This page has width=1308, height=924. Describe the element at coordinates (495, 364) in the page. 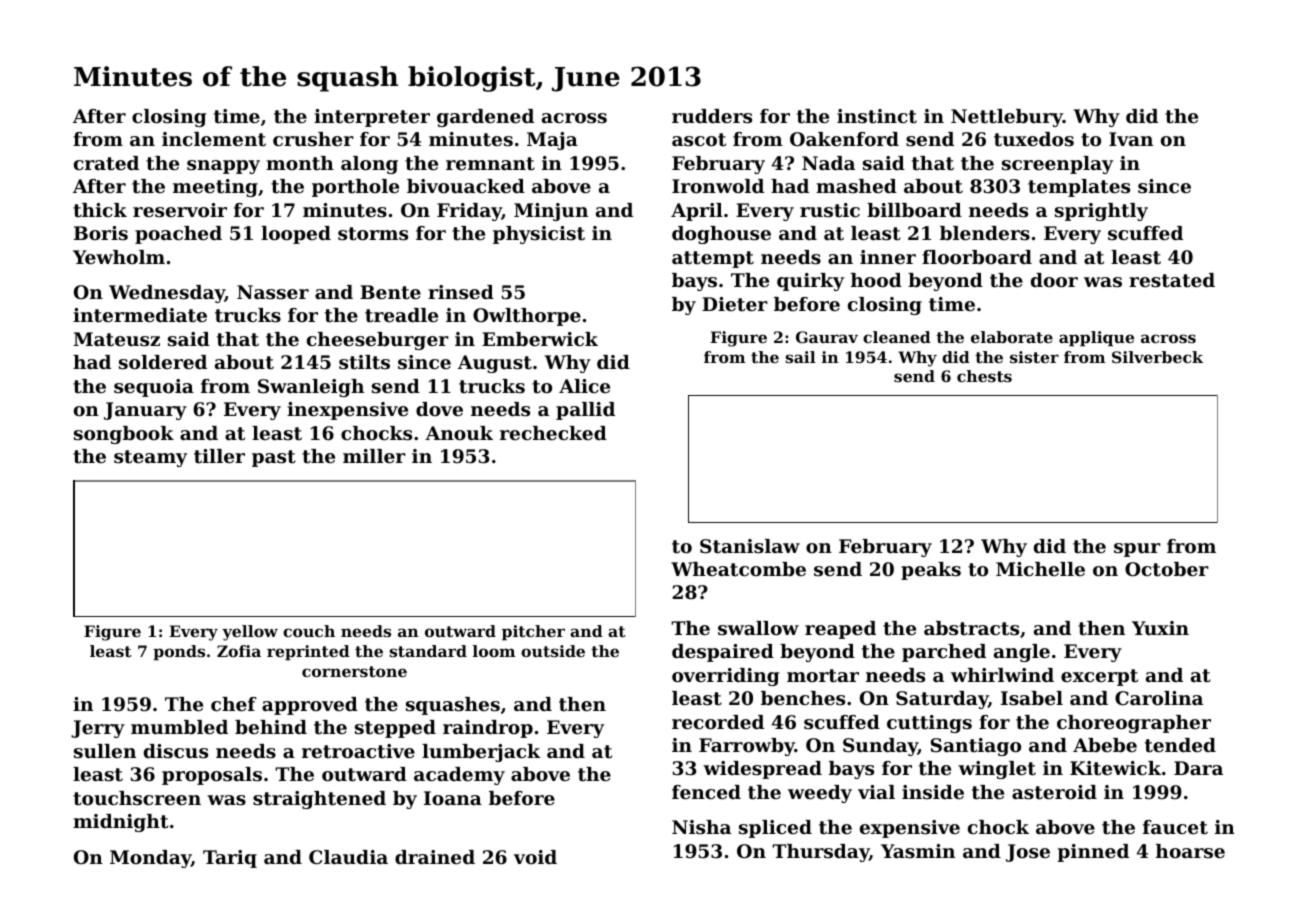

I see `August` at that location.
